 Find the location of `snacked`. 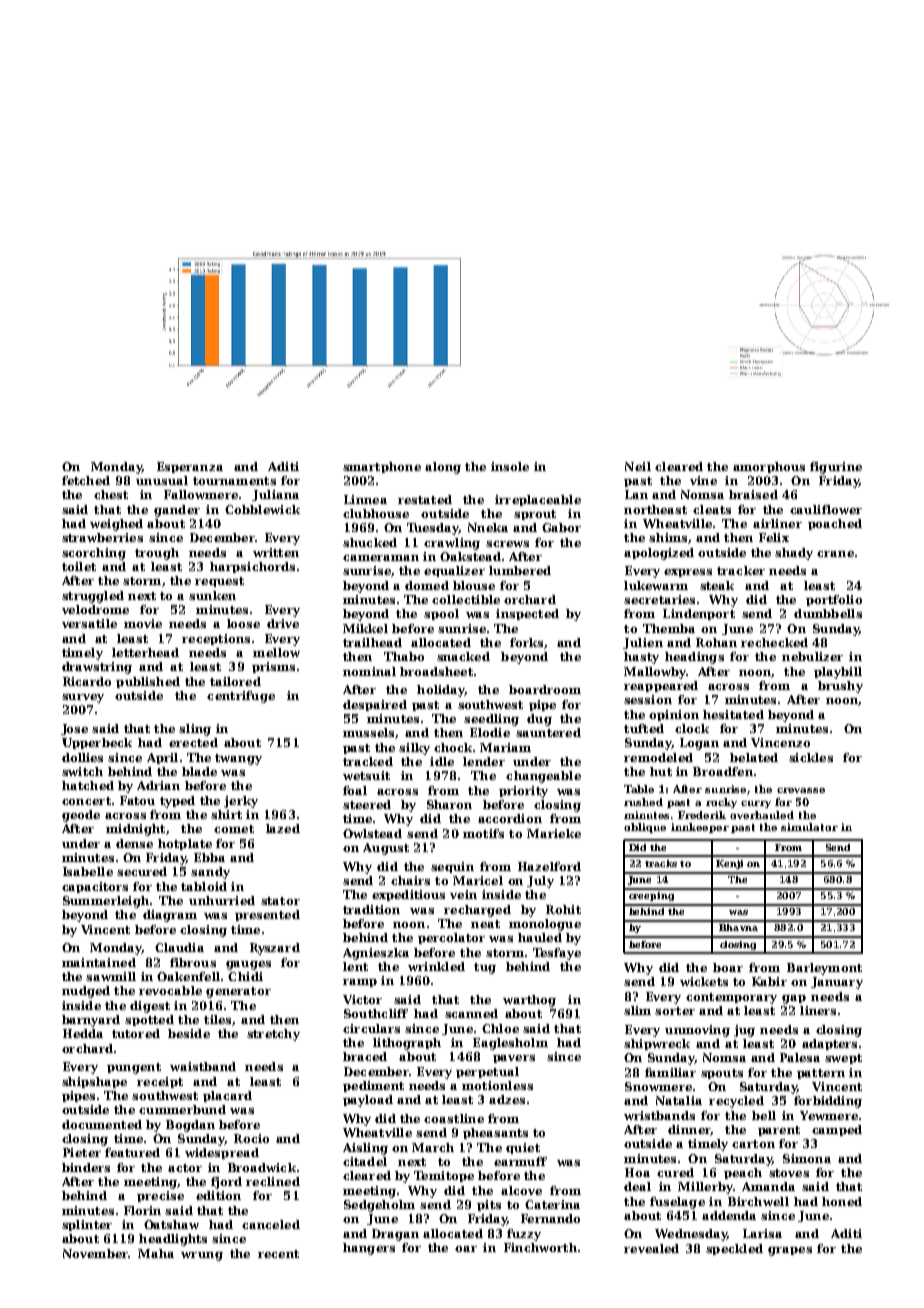

snacked is located at coordinates (463, 656).
